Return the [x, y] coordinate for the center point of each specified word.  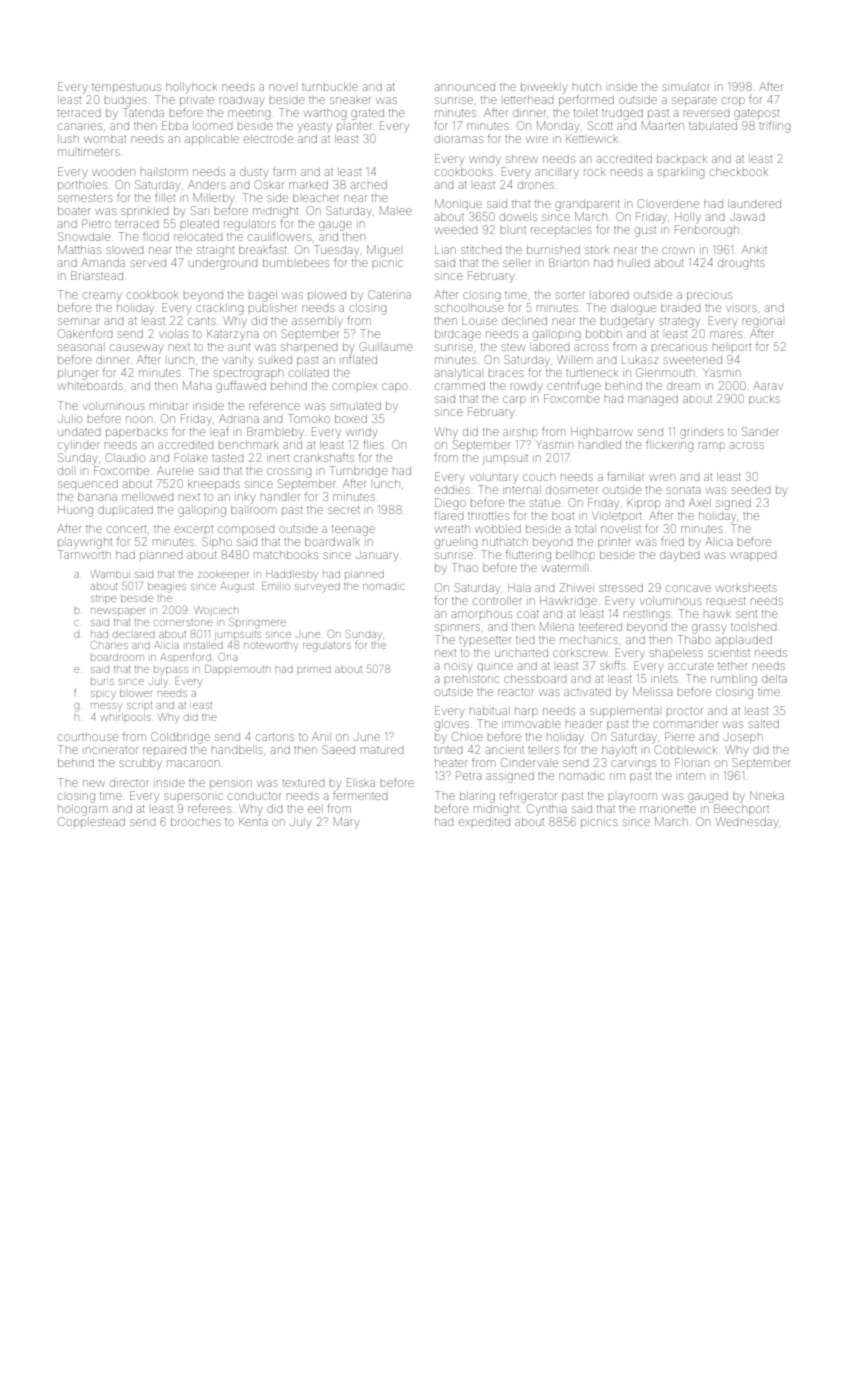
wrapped [753, 556]
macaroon [193, 763]
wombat [105, 139]
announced [465, 87]
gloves [452, 725]
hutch [587, 87]
